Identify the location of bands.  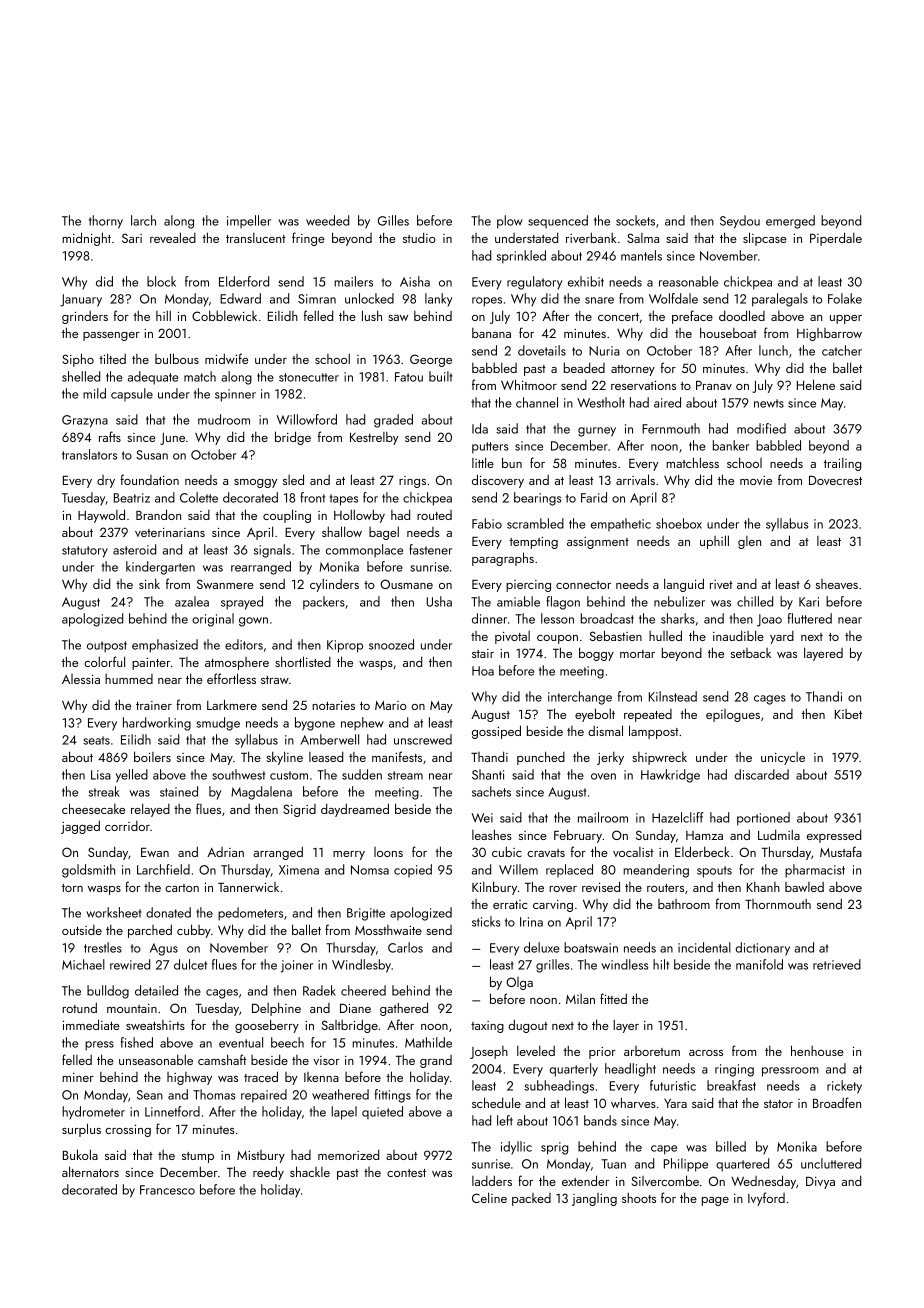
(600, 1120).
